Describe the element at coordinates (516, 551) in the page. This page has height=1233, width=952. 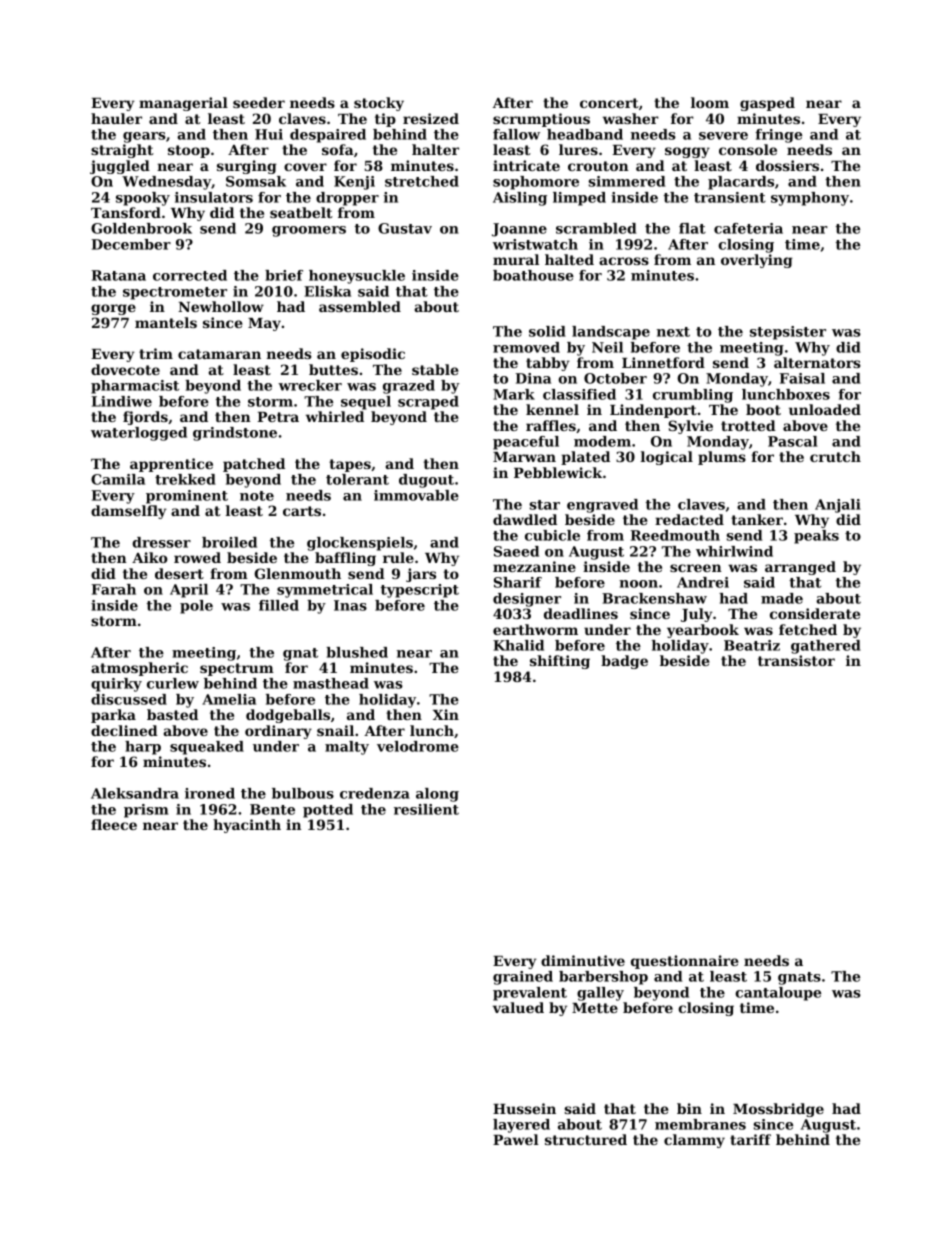
I see `Saeed` at that location.
